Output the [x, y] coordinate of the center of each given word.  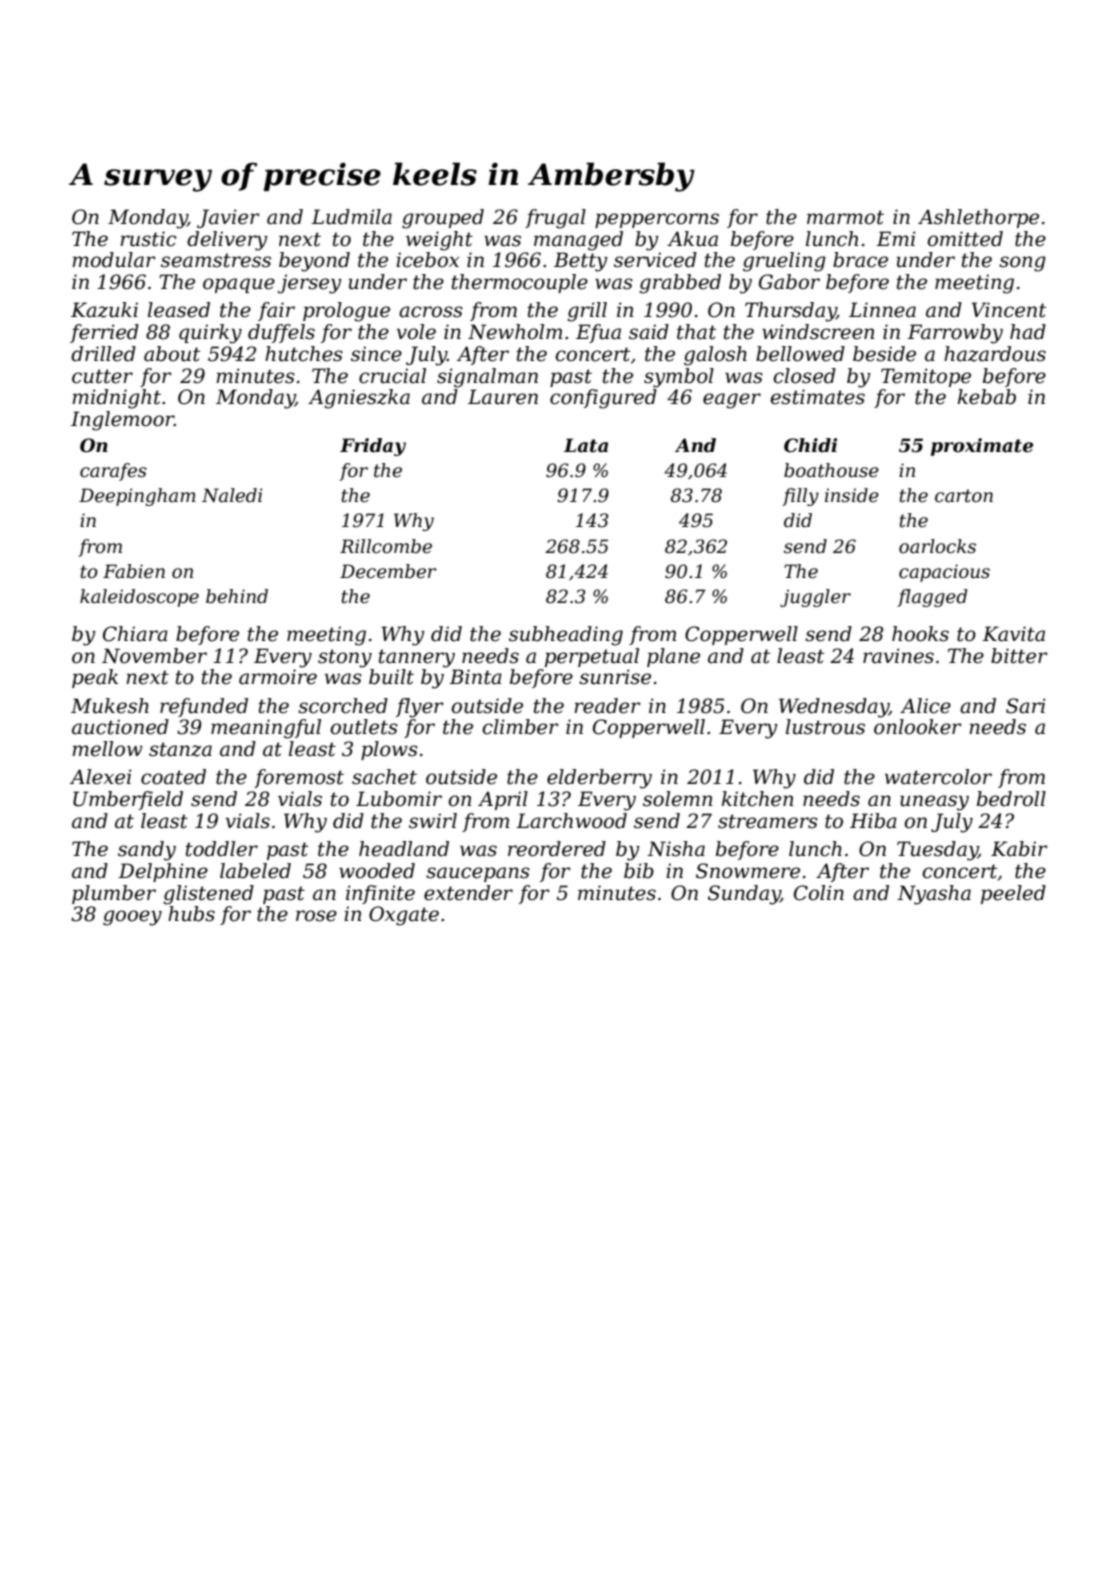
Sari [1026, 706]
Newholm [515, 332]
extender [468, 893]
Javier [228, 218]
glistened [209, 895]
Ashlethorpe [978, 218]
